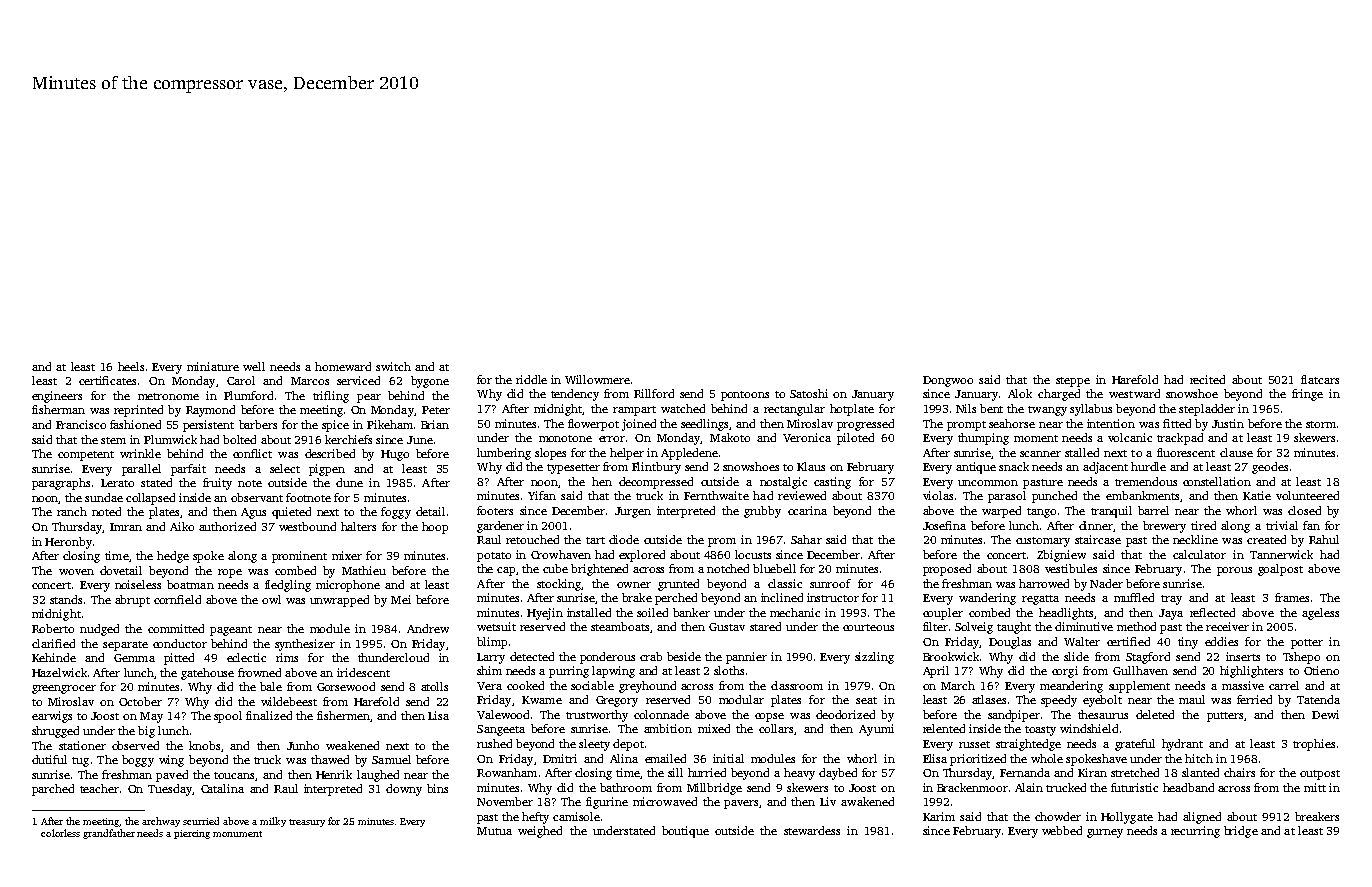  Describe the element at coordinates (1047, 411) in the document. I see `twangy` at that location.
